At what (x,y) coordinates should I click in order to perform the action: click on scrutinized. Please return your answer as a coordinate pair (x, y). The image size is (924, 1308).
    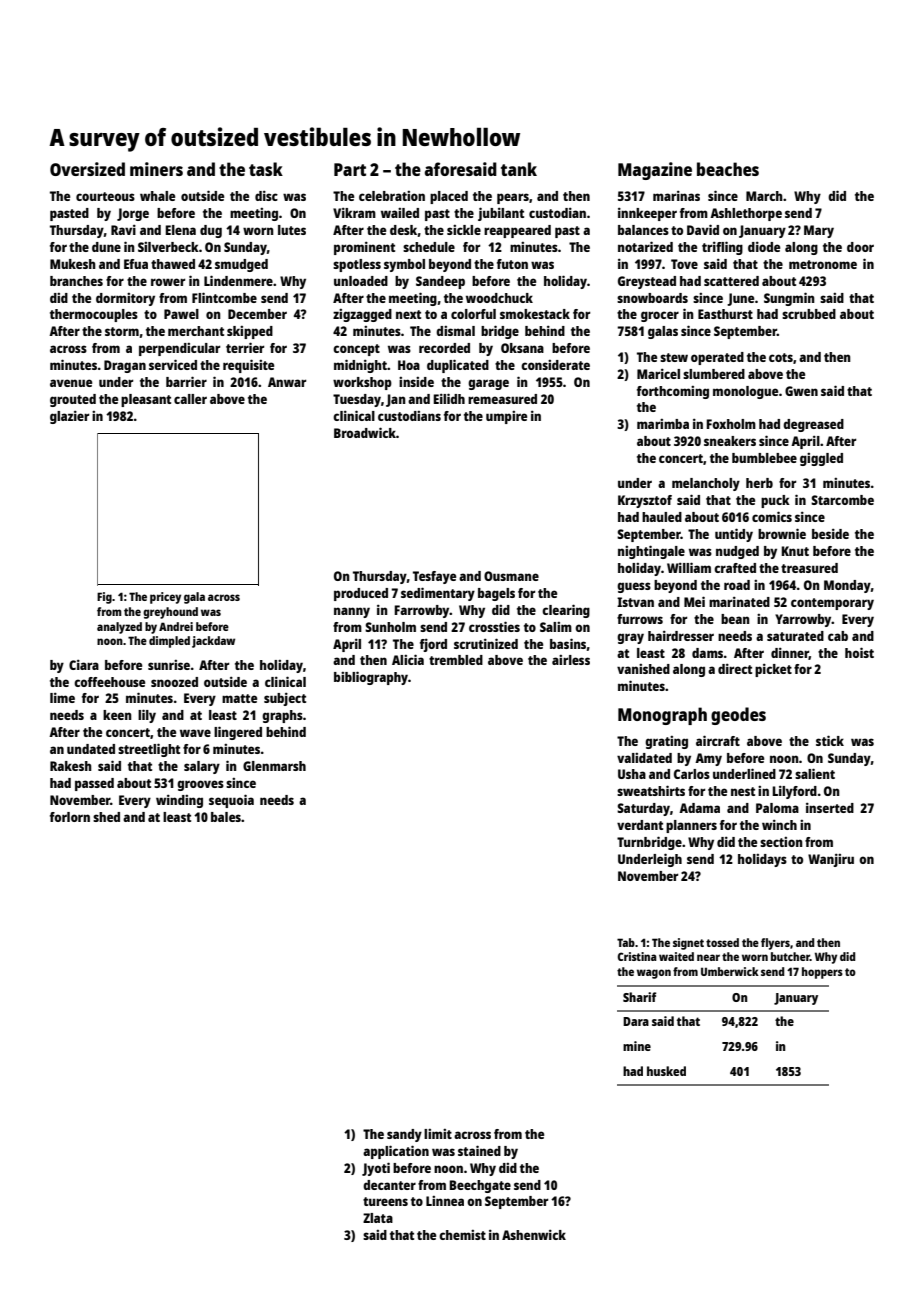
    Looking at the image, I should click on (486, 643).
